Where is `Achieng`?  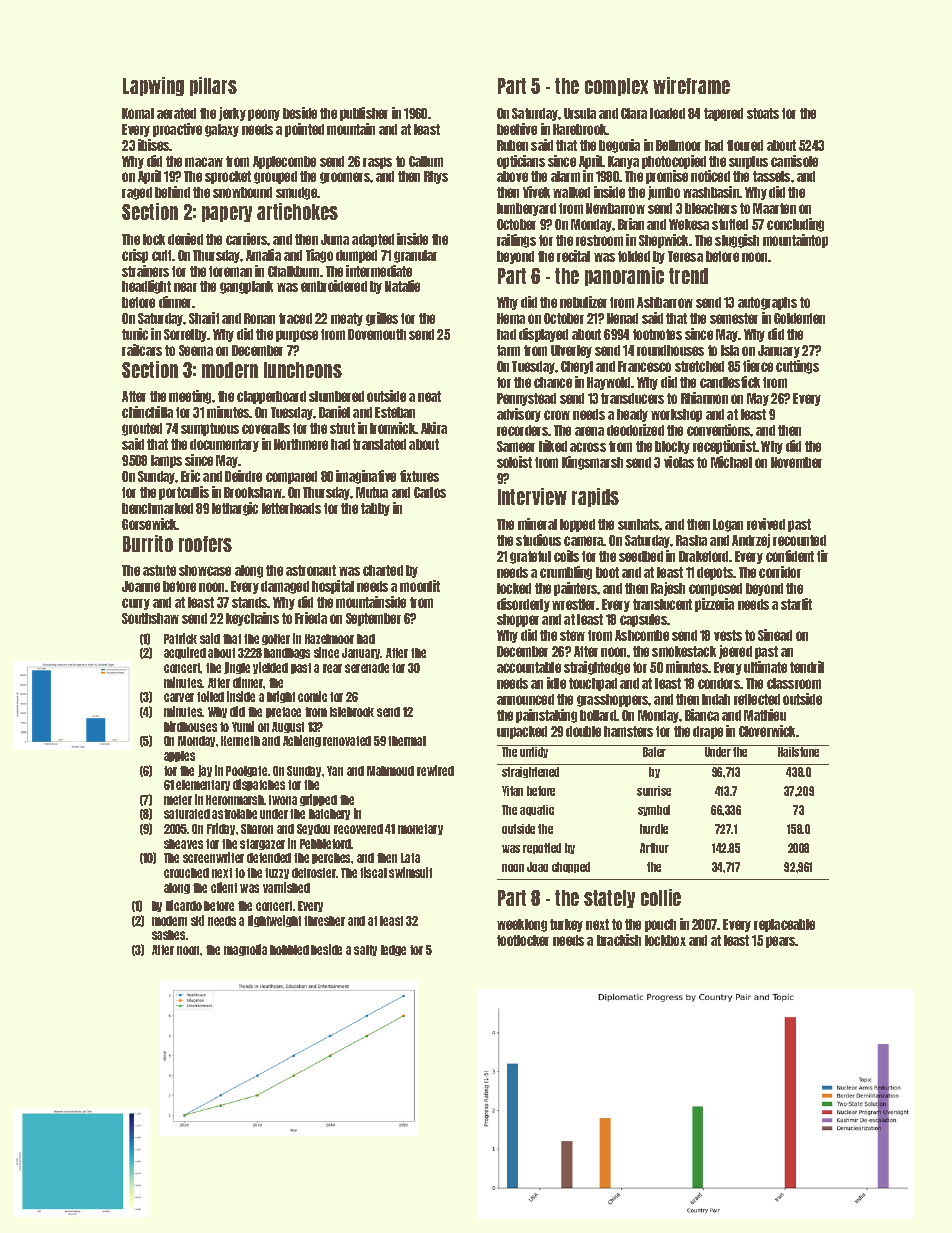
Achieng is located at coordinates (302, 741).
